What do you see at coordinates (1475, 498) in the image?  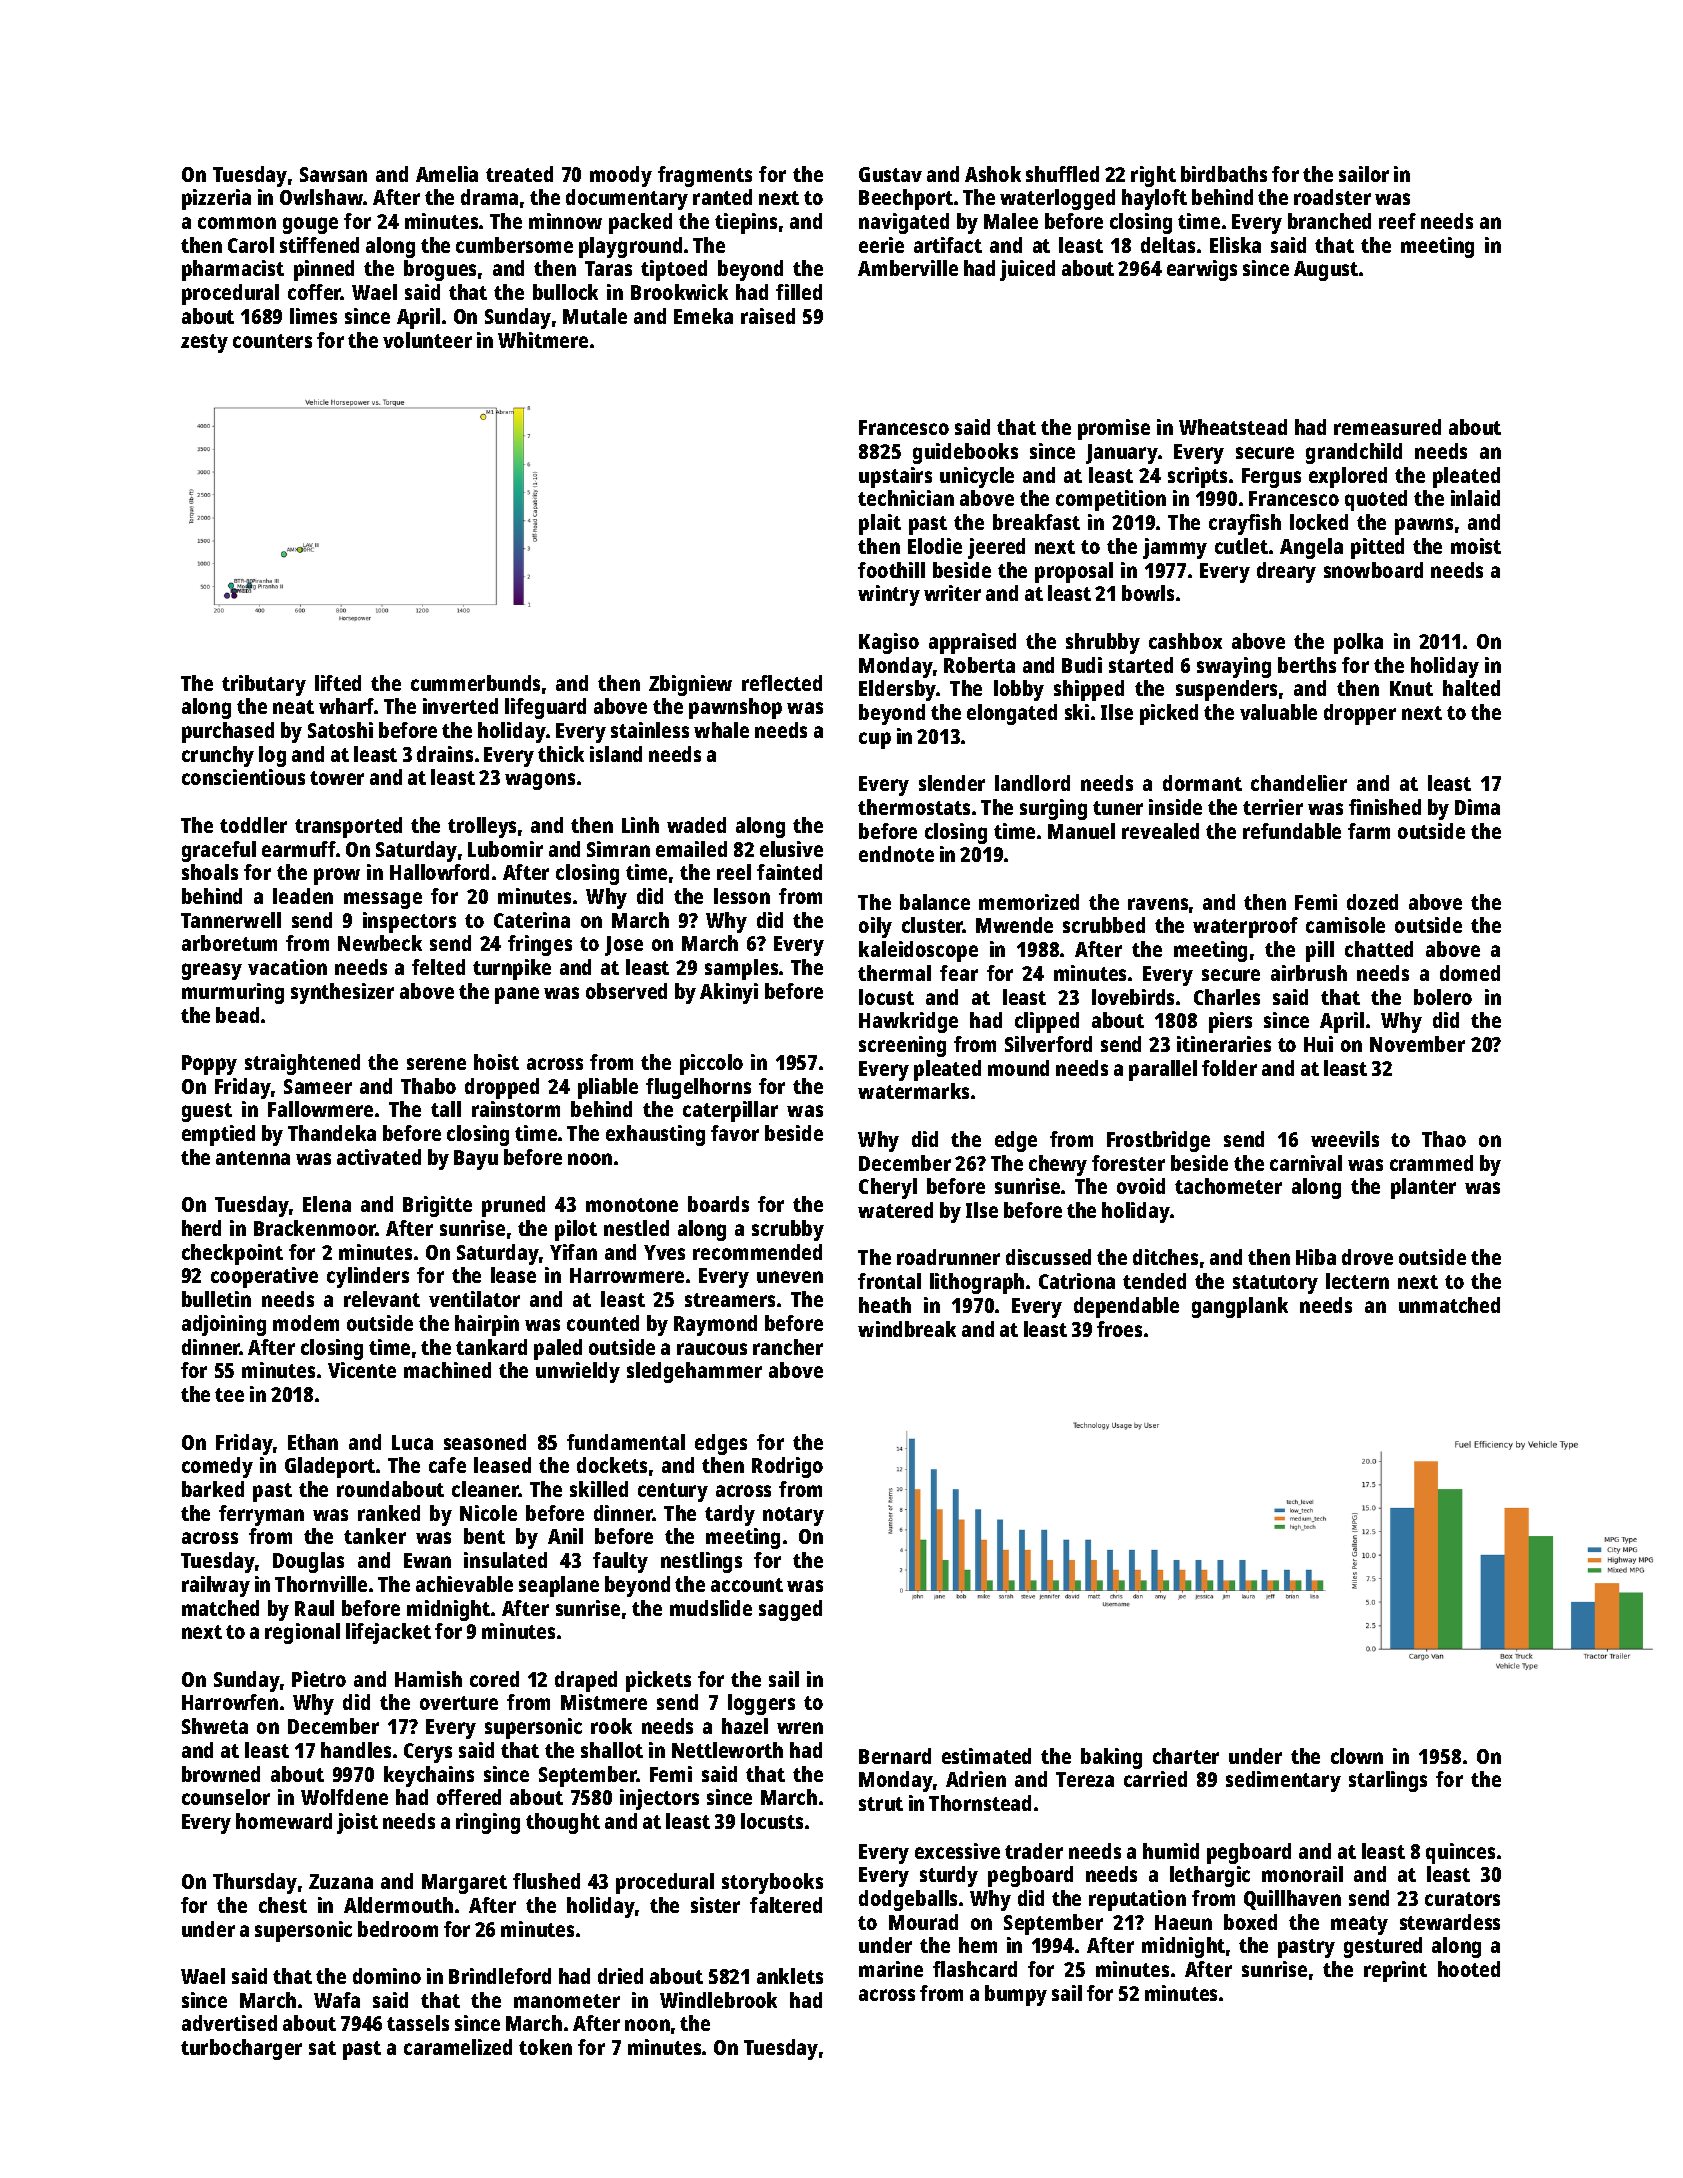 I see `inlaid` at bounding box center [1475, 498].
